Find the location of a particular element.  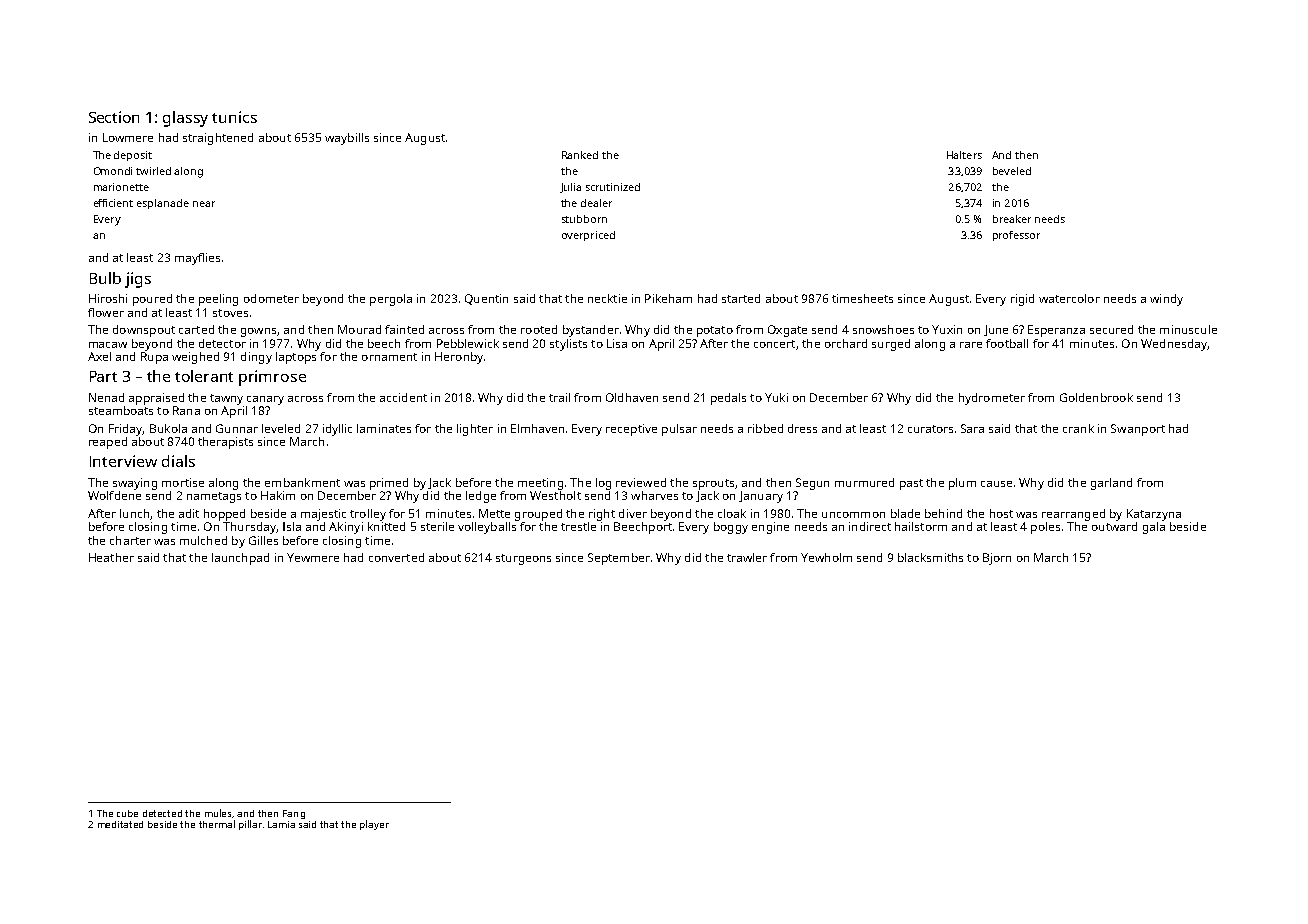

cube is located at coordinates (127, 813).
